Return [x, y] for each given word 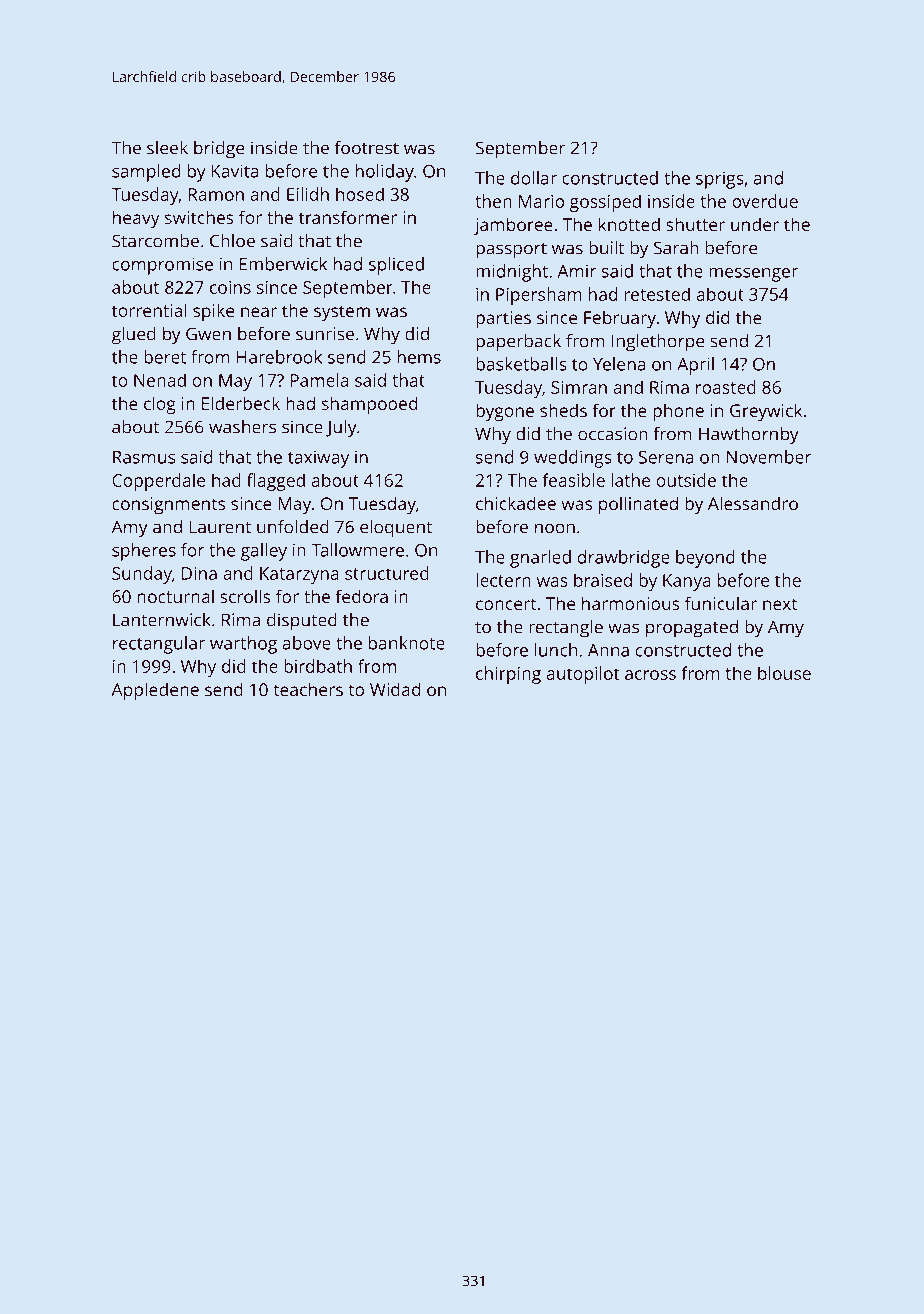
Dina [199, 573]
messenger [753, 275]
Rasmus [144, 457]
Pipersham [539, 296]
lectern [503, 580]
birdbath [318, 666]
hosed [360, 194]
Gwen [208, 334]
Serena [666, 457]
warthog [243, 645]
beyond [705, 559]
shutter [695, 224]
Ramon [216, 194]
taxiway [318, 459]
